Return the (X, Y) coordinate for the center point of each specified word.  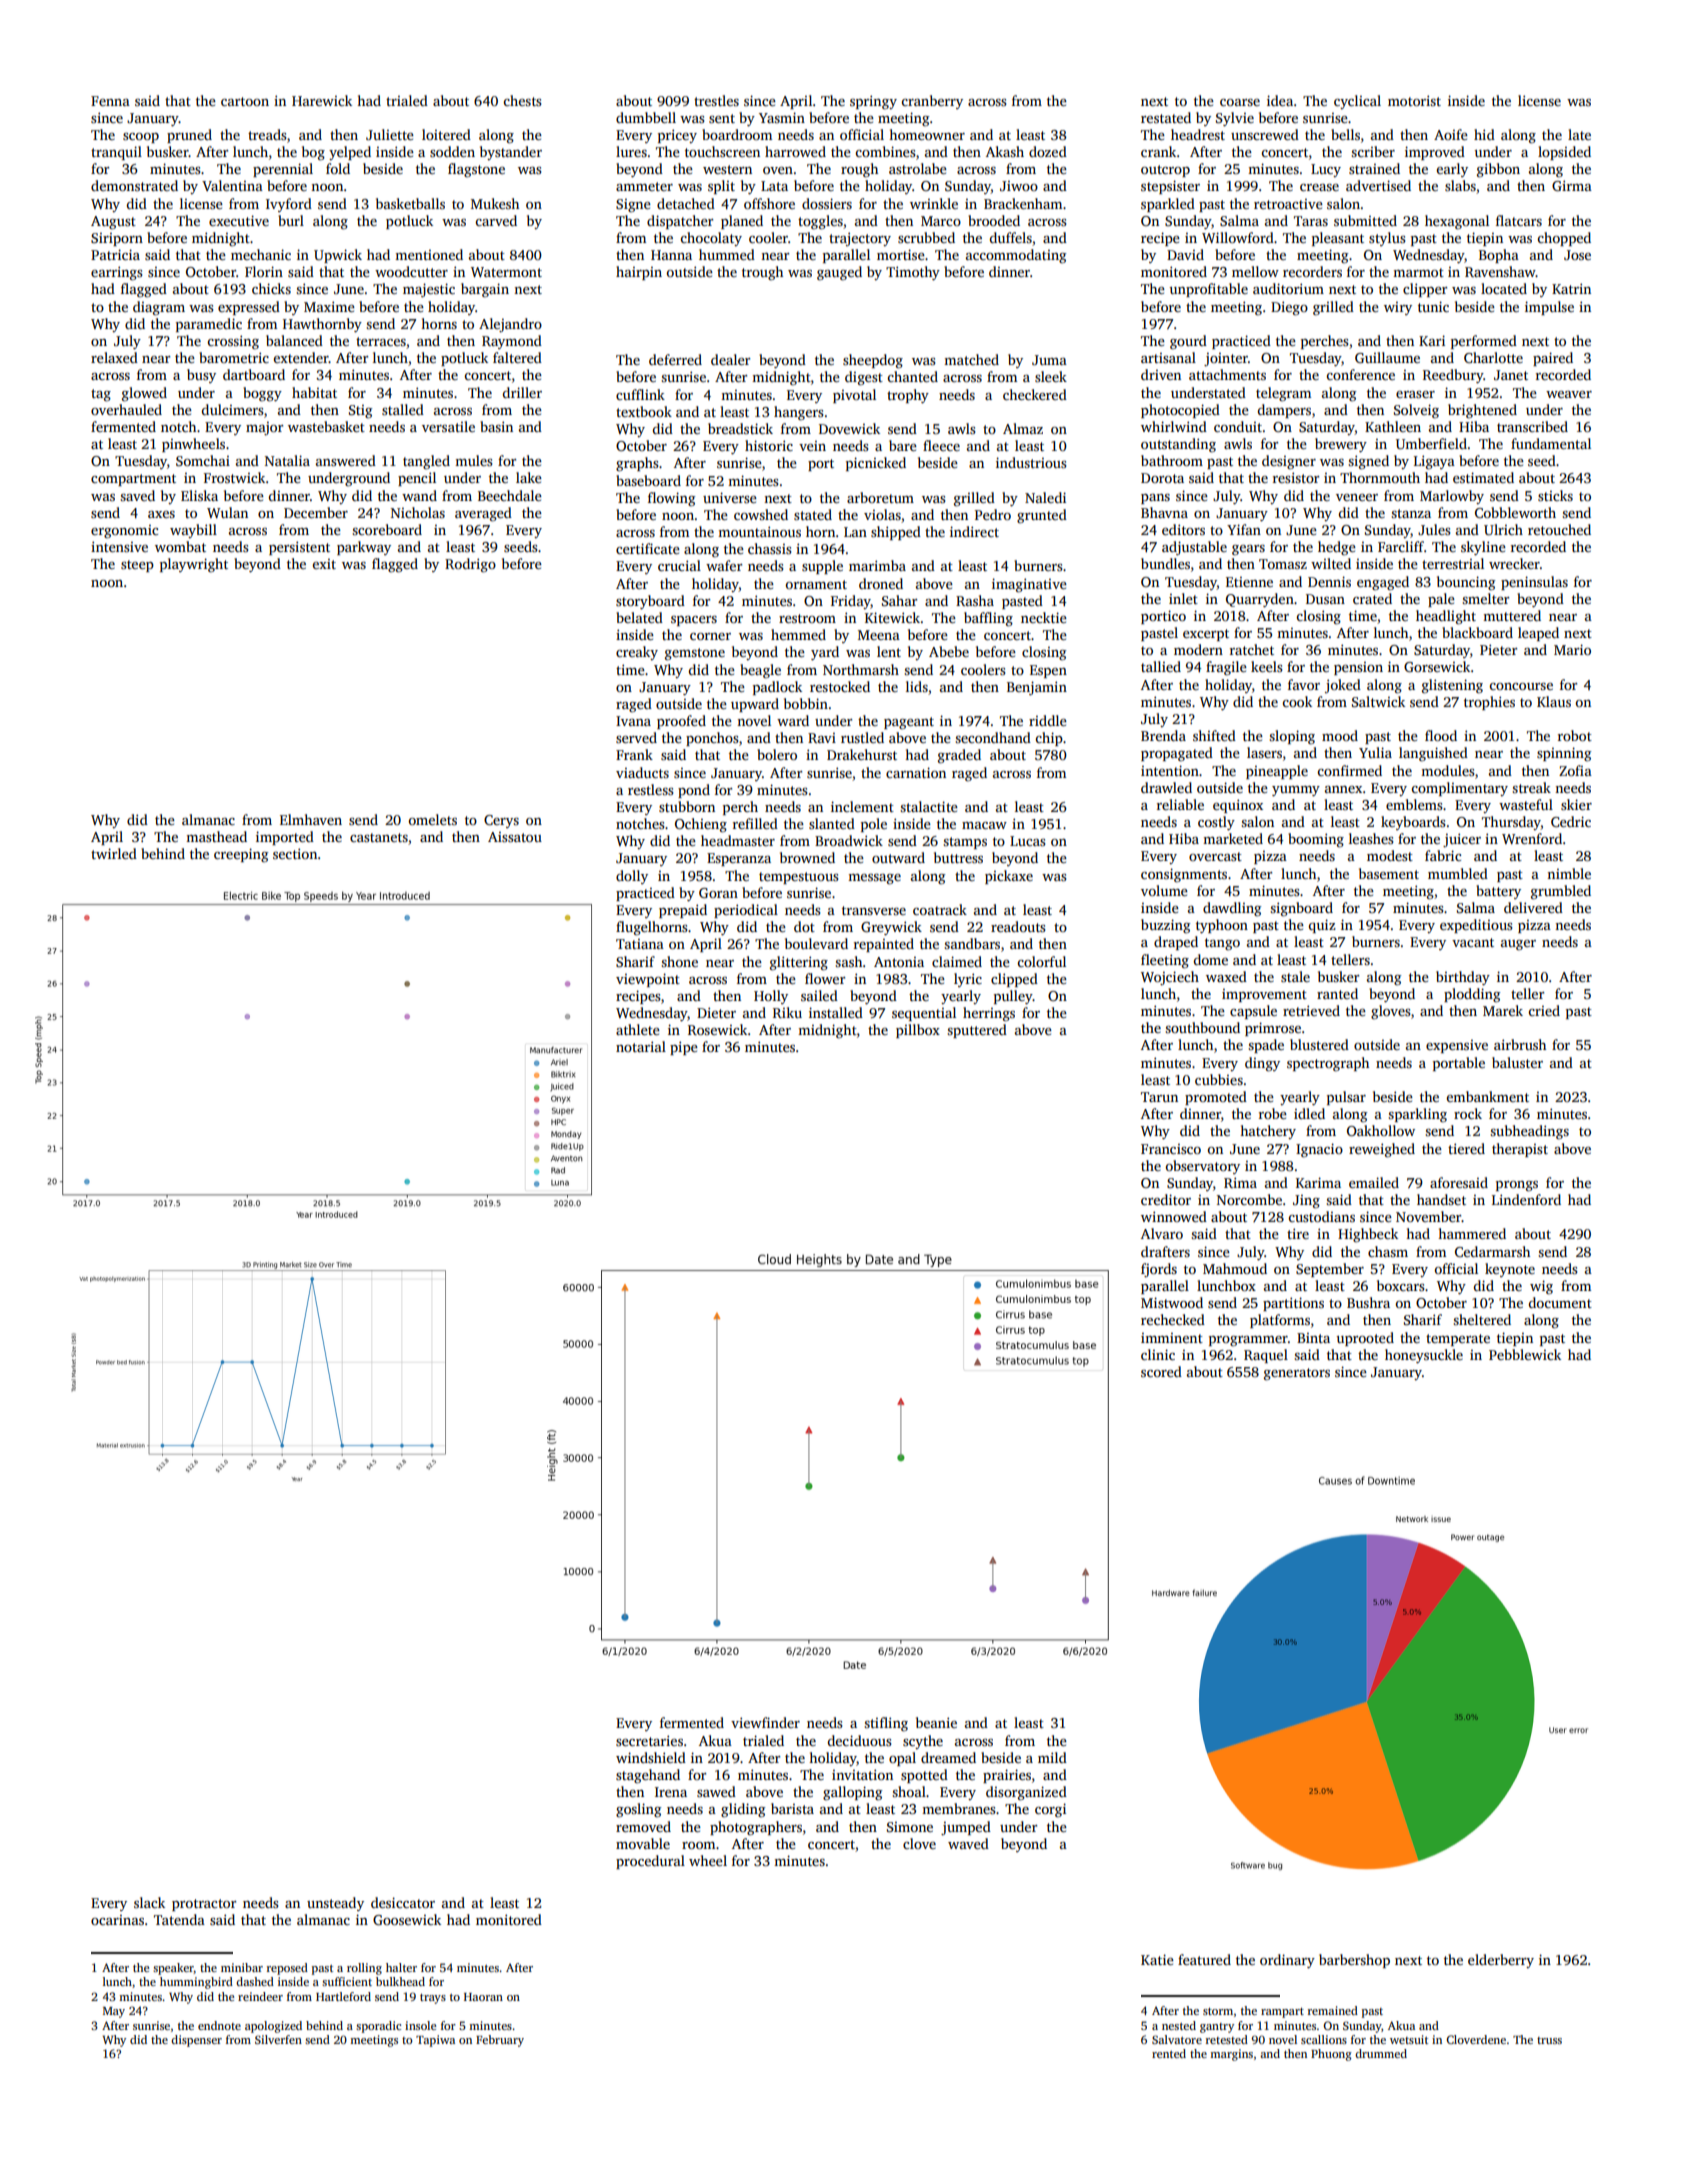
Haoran (483, 1997)
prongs (1517, 1186)
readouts (1018, 926)
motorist (1414, 100)
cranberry (932, 102)
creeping (241, 855)
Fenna (110, 101)
